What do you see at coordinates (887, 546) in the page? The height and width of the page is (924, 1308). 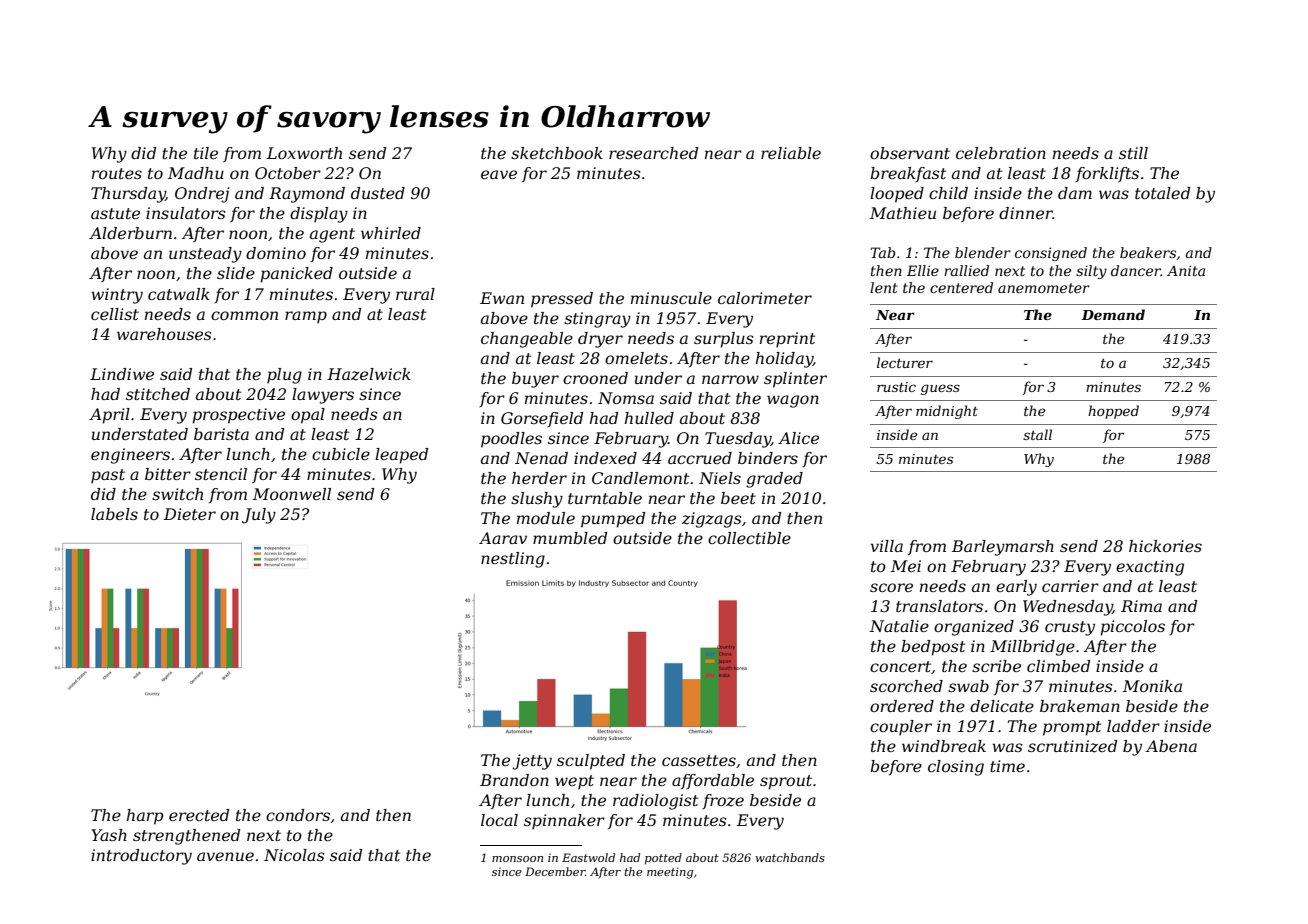 I see `villa` at bounding box center [887, 546].
